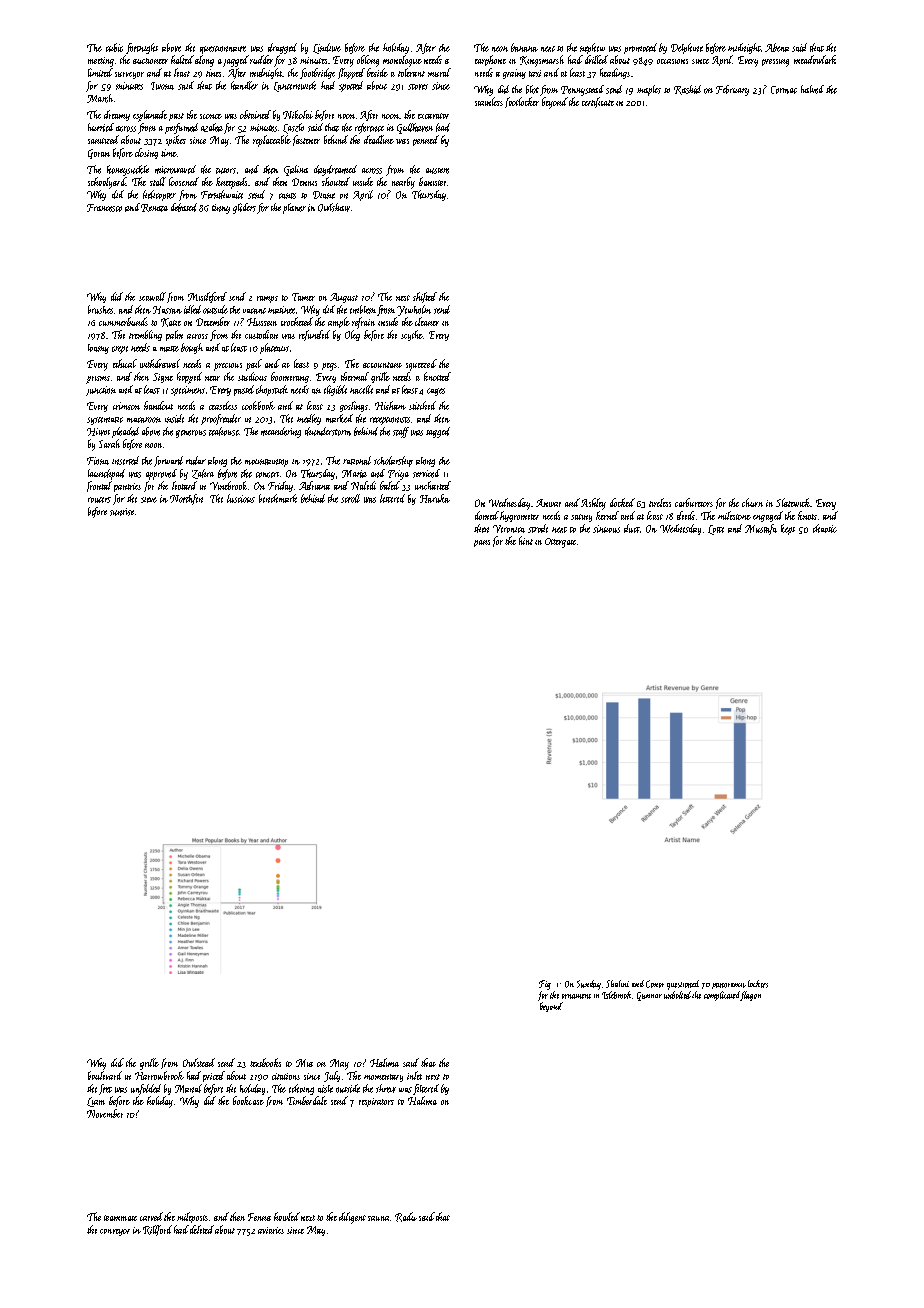 The height and width of the screenshot is (1308, 924). What do you see at coordinates (687, 48) in the screenshot?
I see `Delphine` at bounding box center [687, 48].
